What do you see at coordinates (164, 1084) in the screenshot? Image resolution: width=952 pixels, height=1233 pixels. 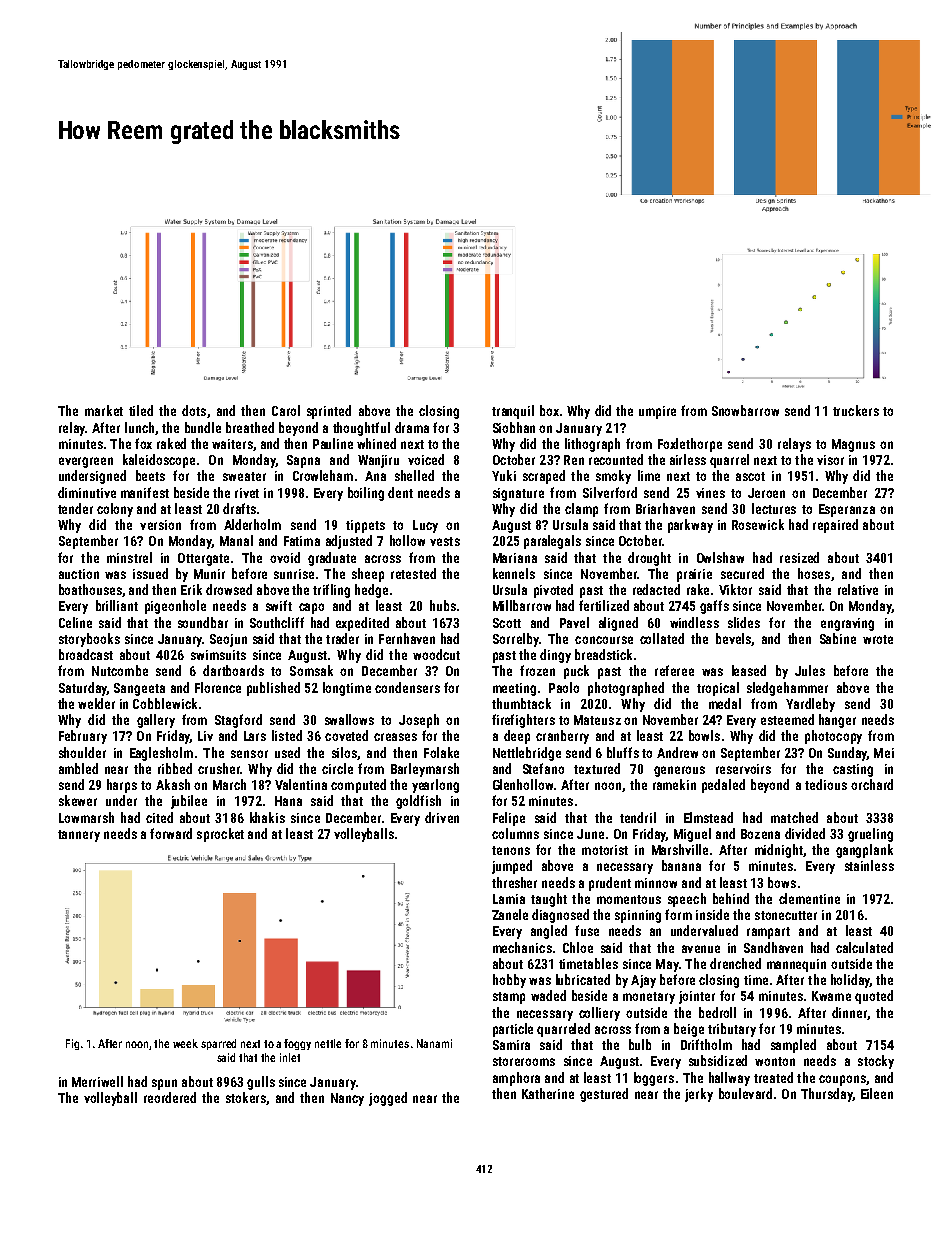 I see `spun` at bounding box center [164, 1084].
